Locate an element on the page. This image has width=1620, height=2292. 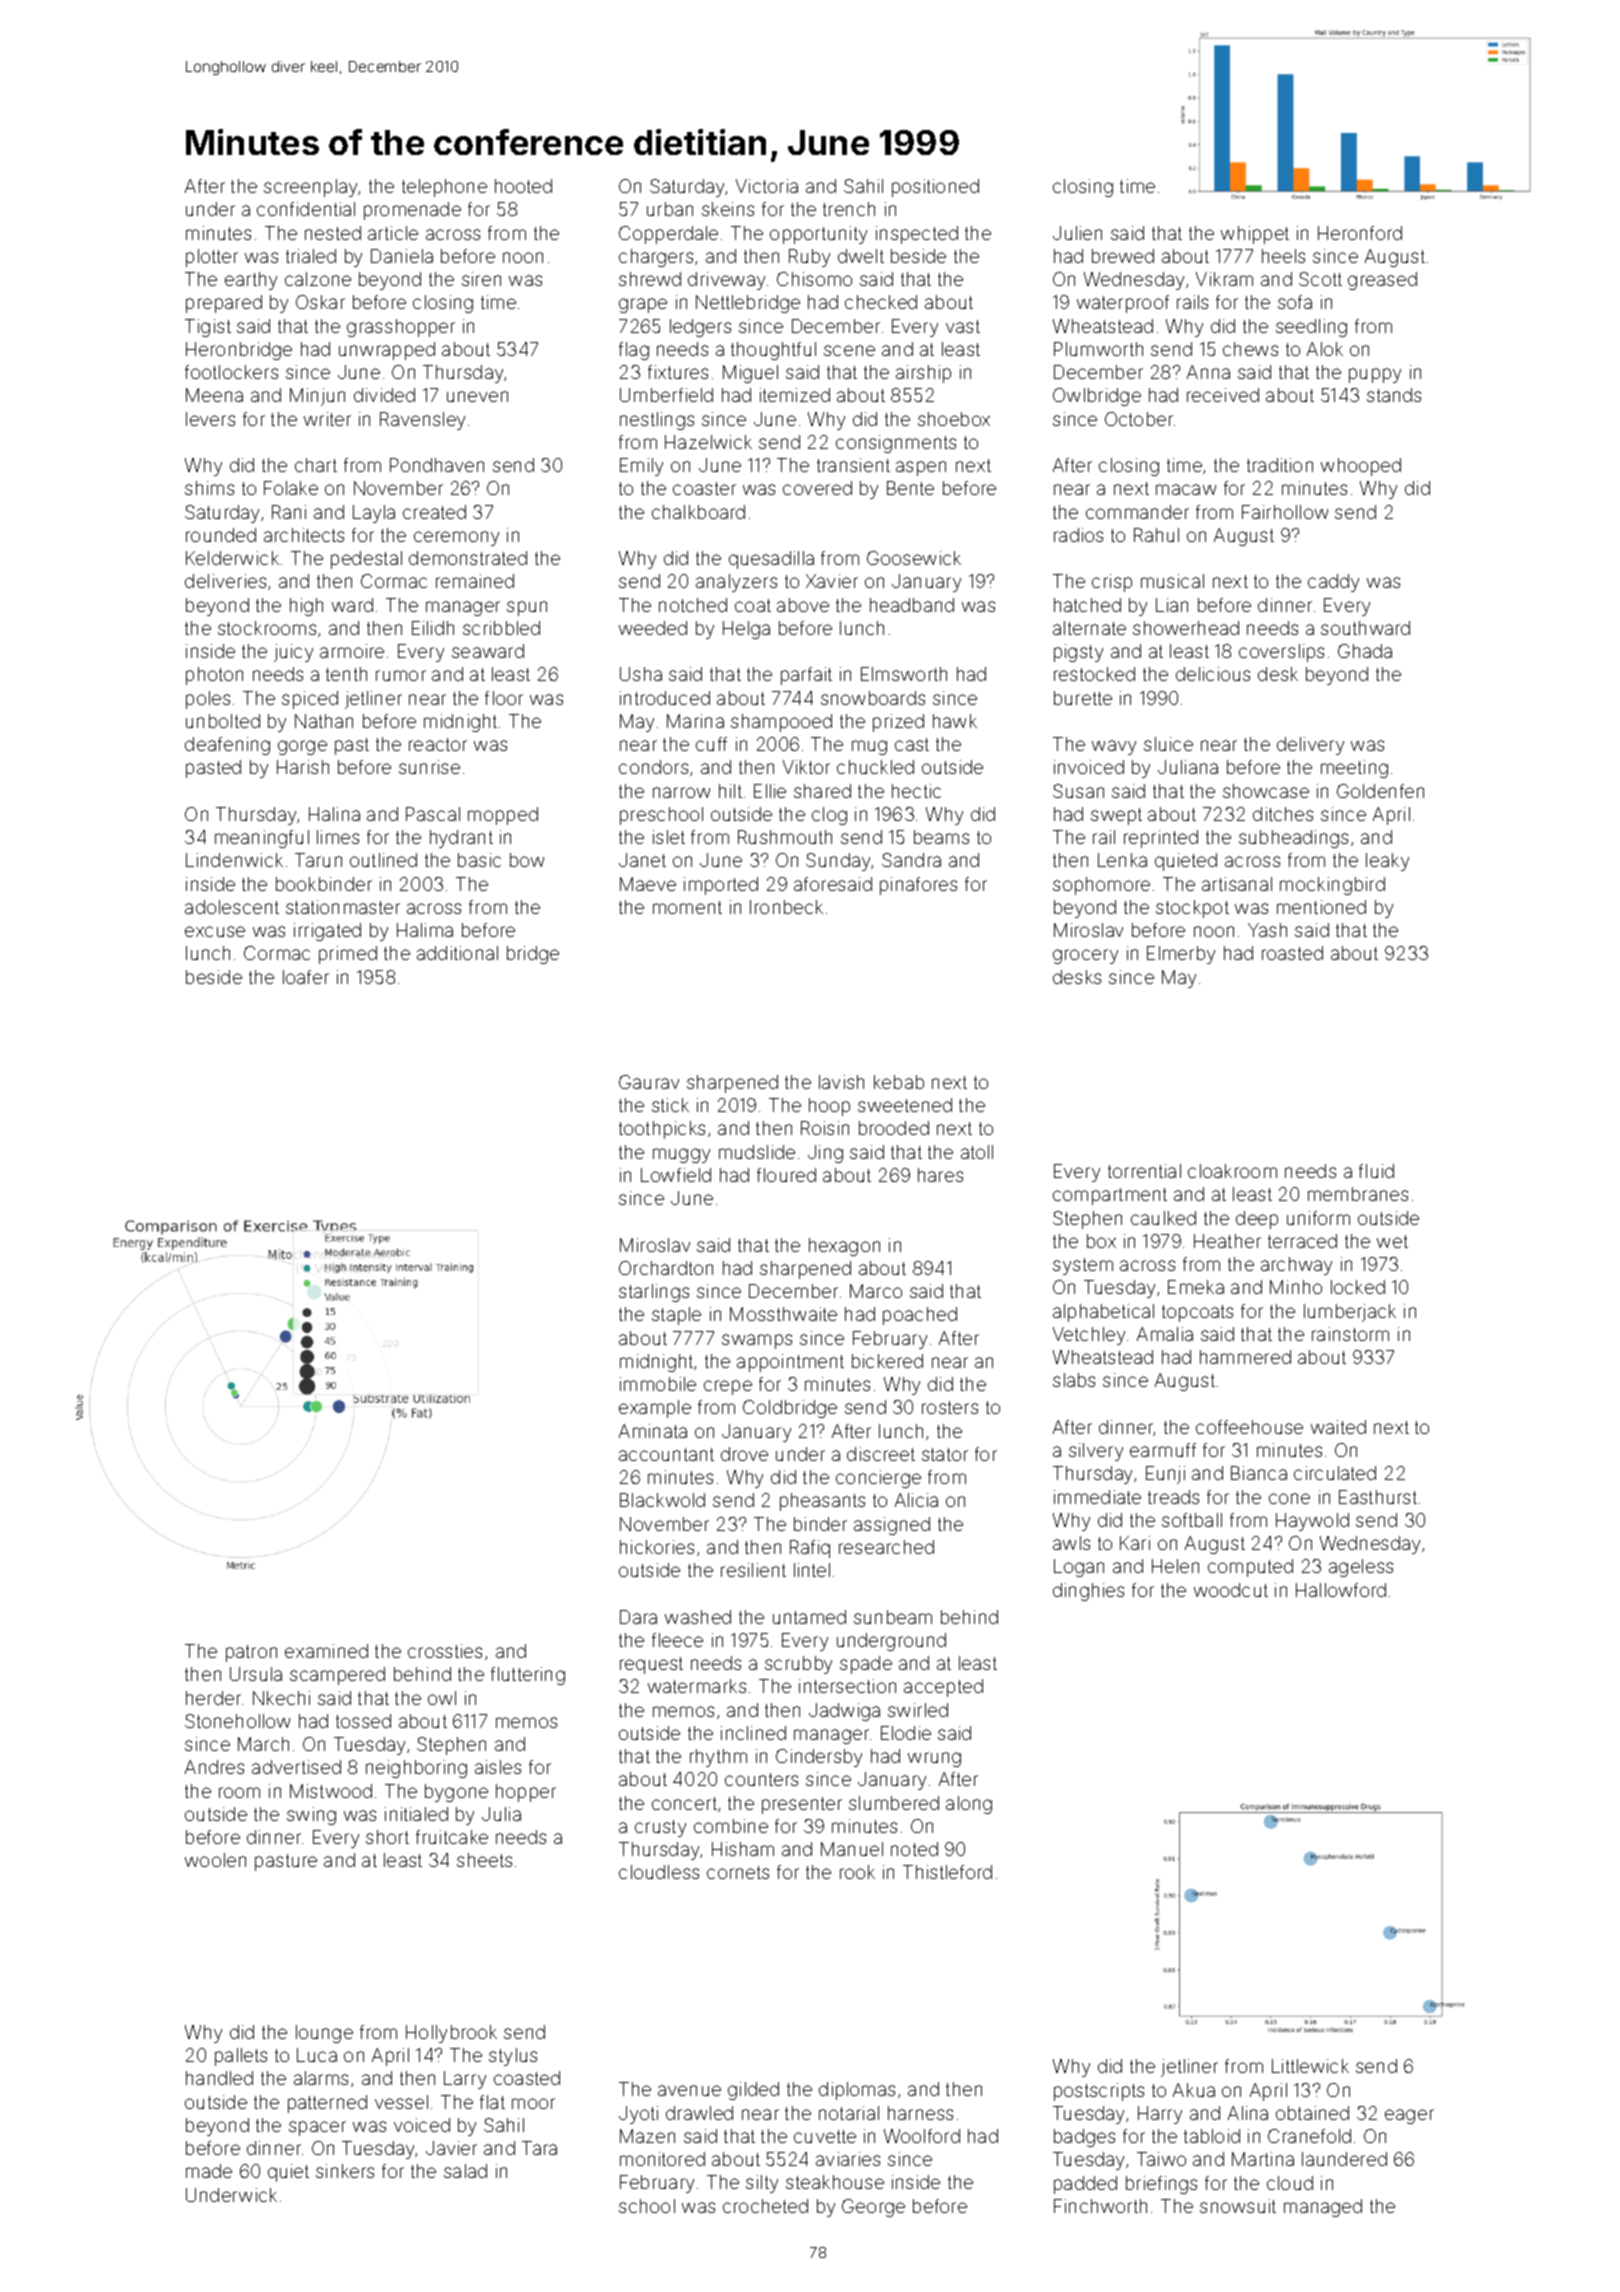
dinghies is located at coordinates (1088, 1592).
